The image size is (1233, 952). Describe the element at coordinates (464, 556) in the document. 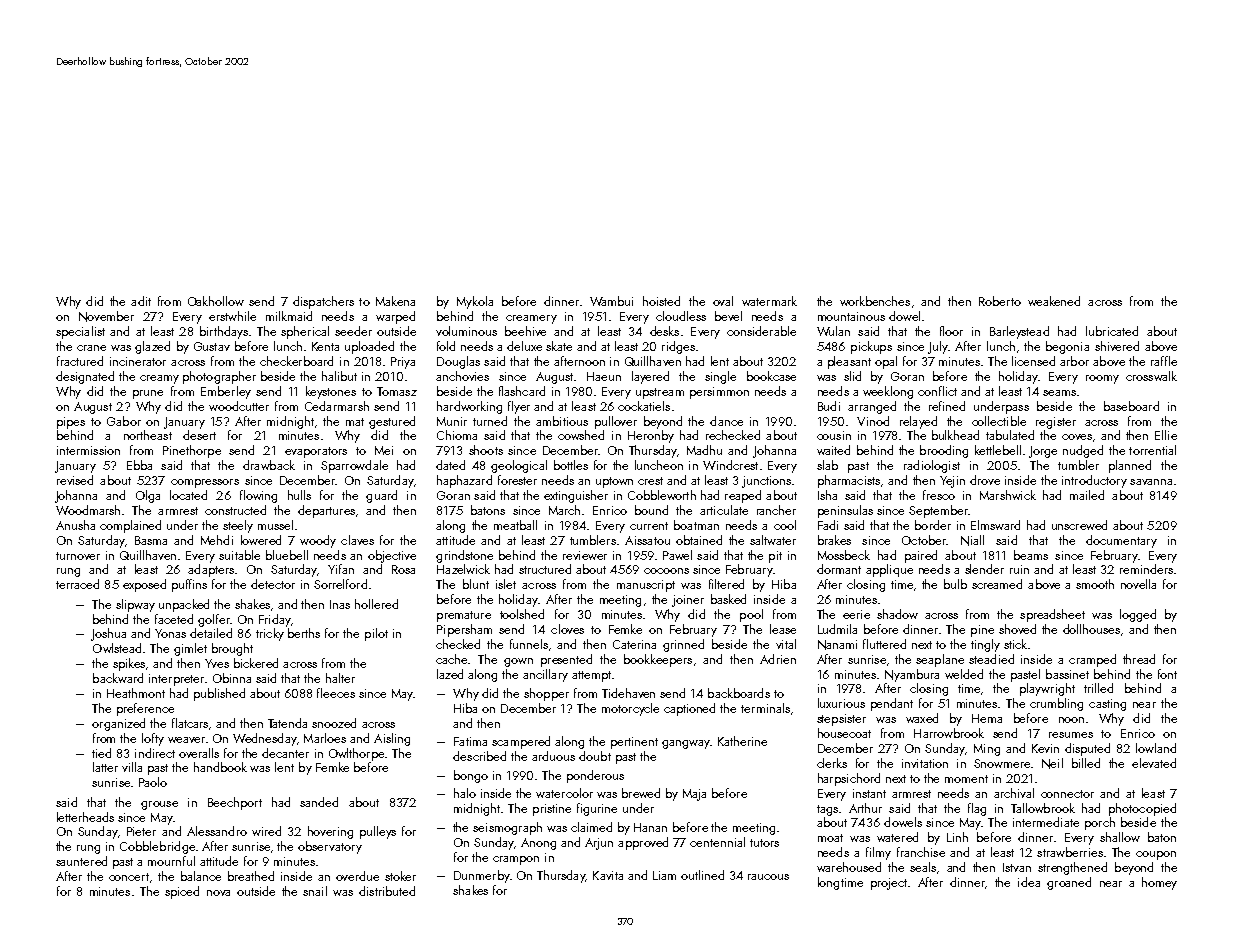

I see `grindstone` at that location.
